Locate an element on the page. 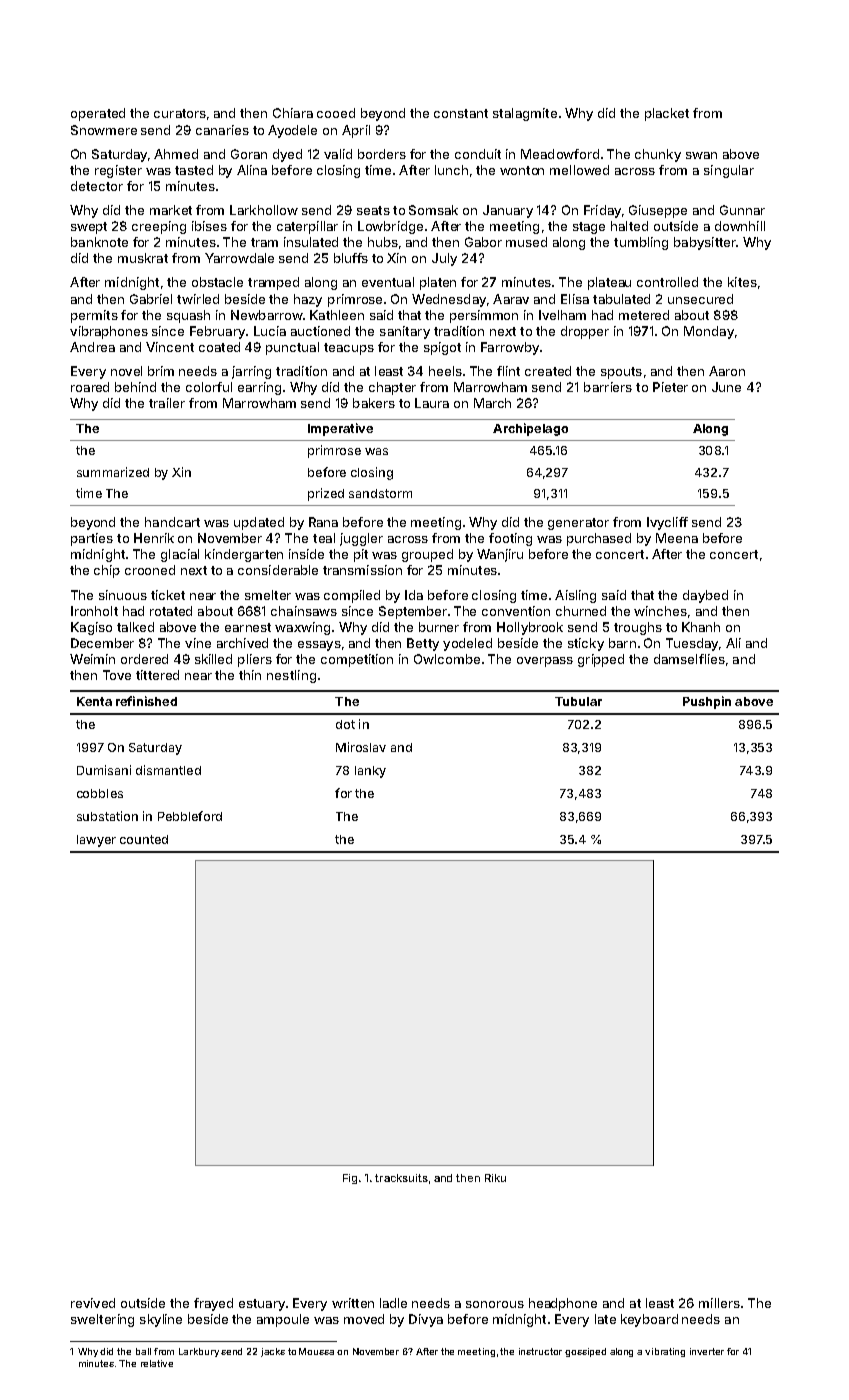 The image size is (849, 1400). millers is located at coordinates (719, 1303).
